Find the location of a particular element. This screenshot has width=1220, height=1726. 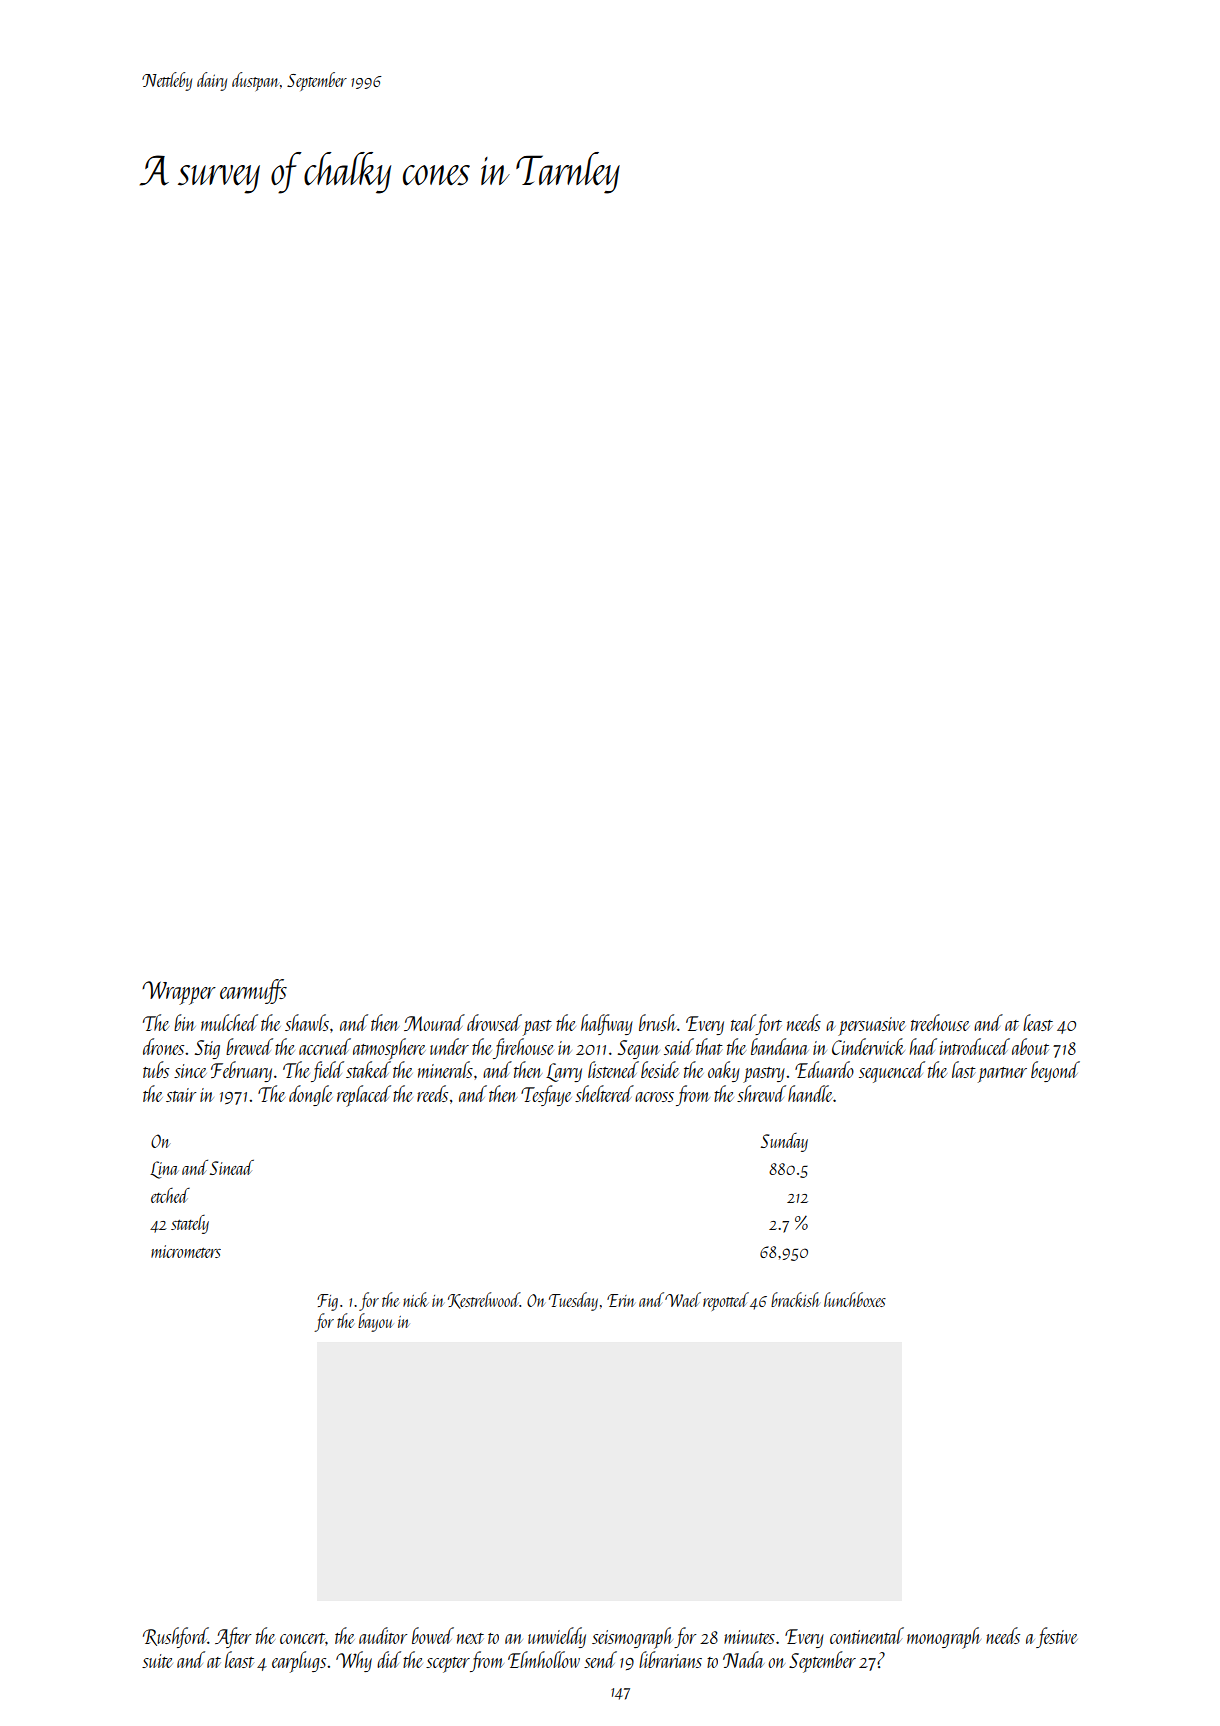

minutes is located at coordinates (749, 1637).
